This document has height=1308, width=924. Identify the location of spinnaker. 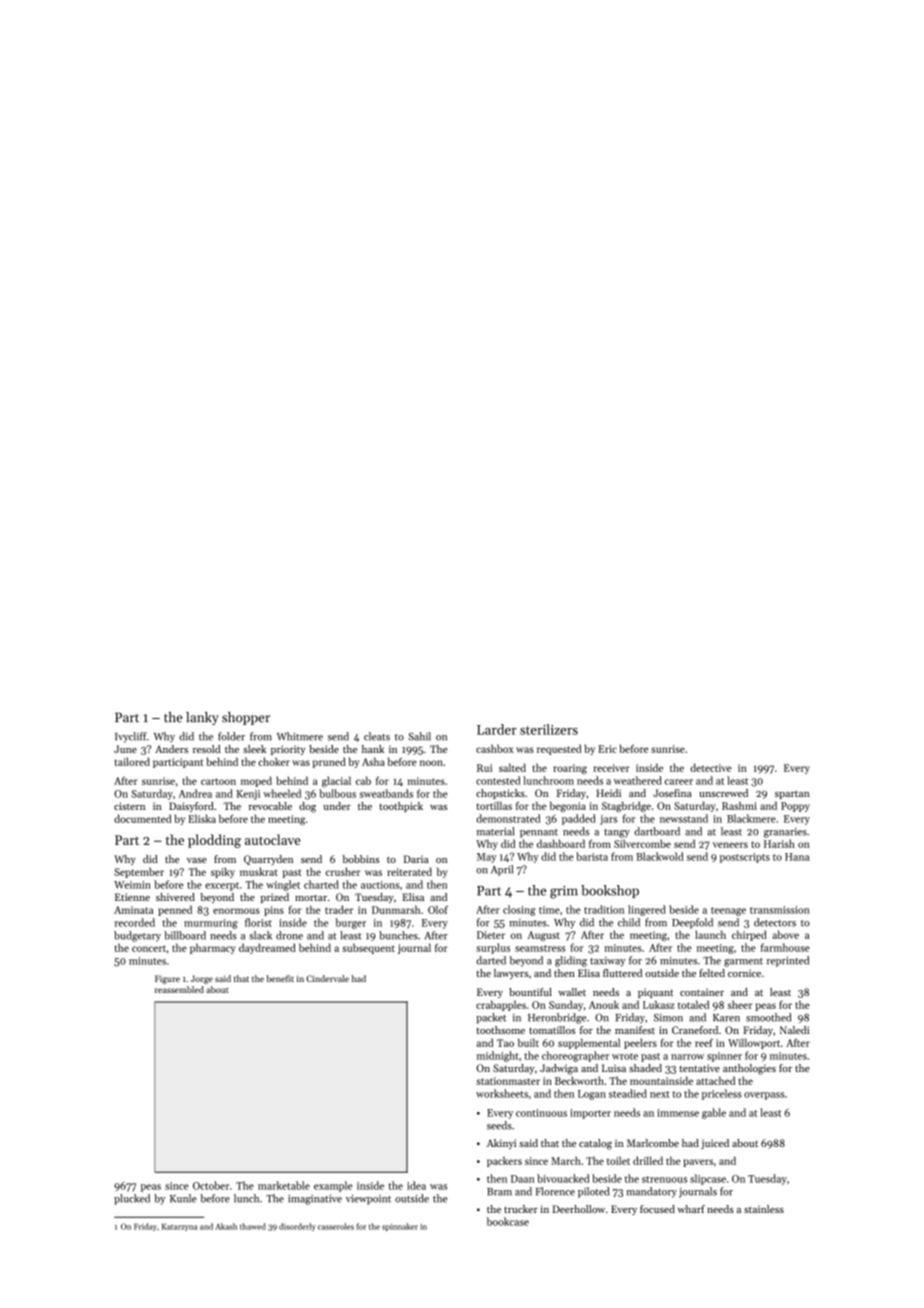
(400, 1227).
